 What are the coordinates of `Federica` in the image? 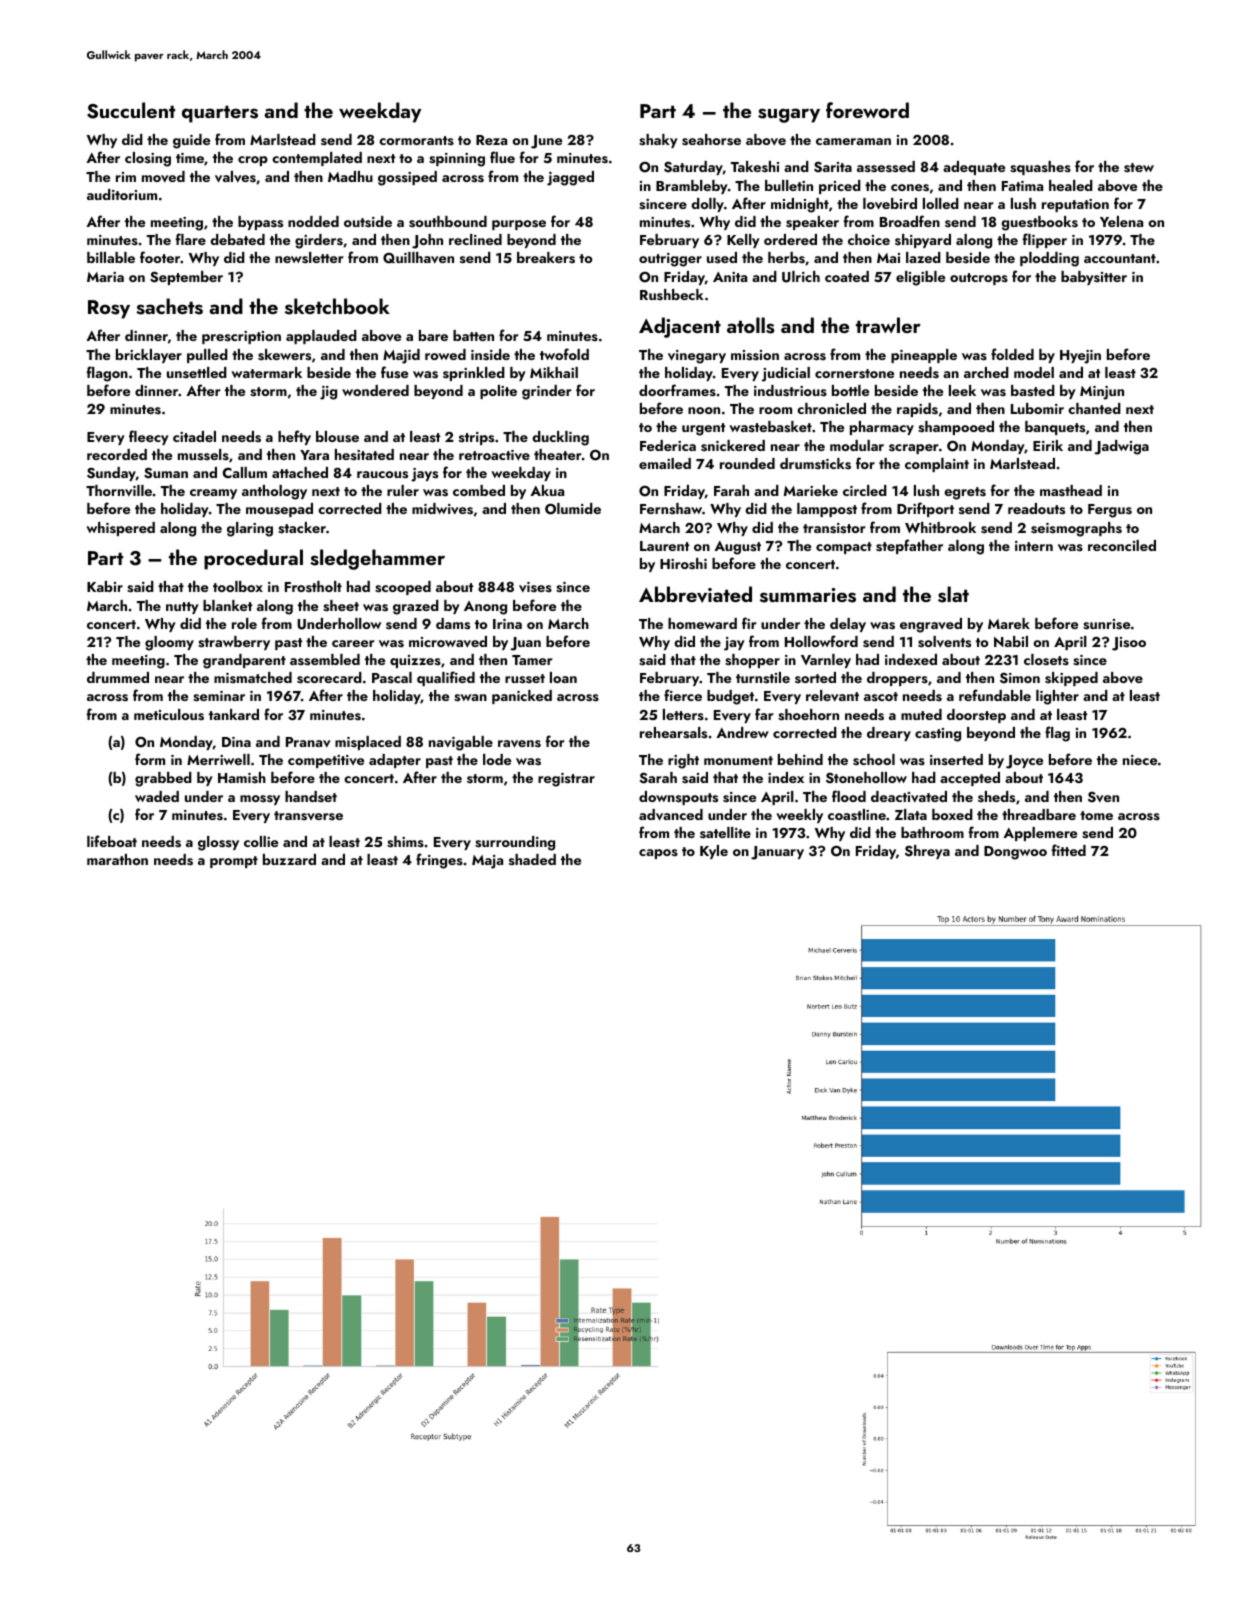 It's located at (668, 445).
